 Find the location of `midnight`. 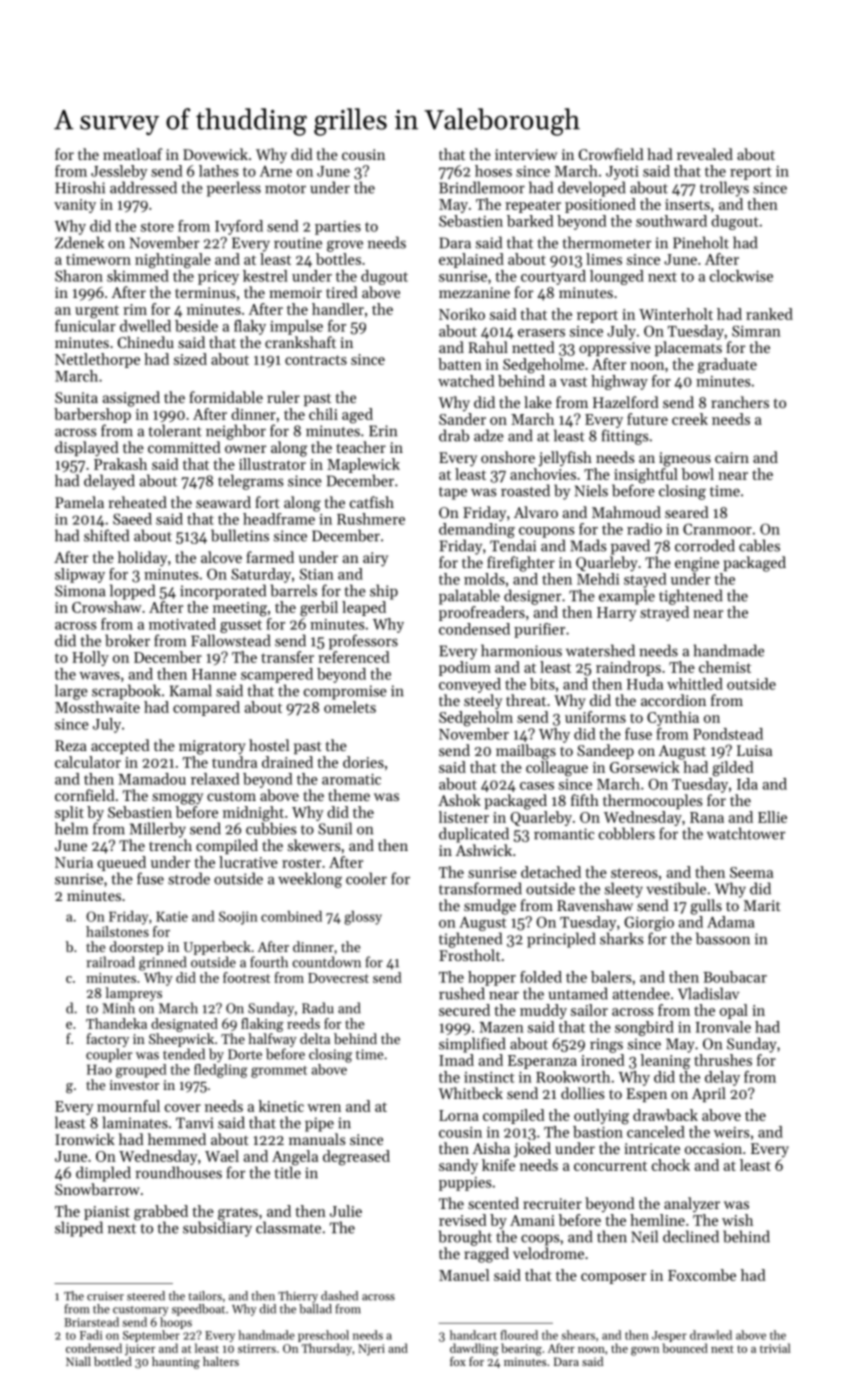

midnight is located at coordinates (253, 814).
